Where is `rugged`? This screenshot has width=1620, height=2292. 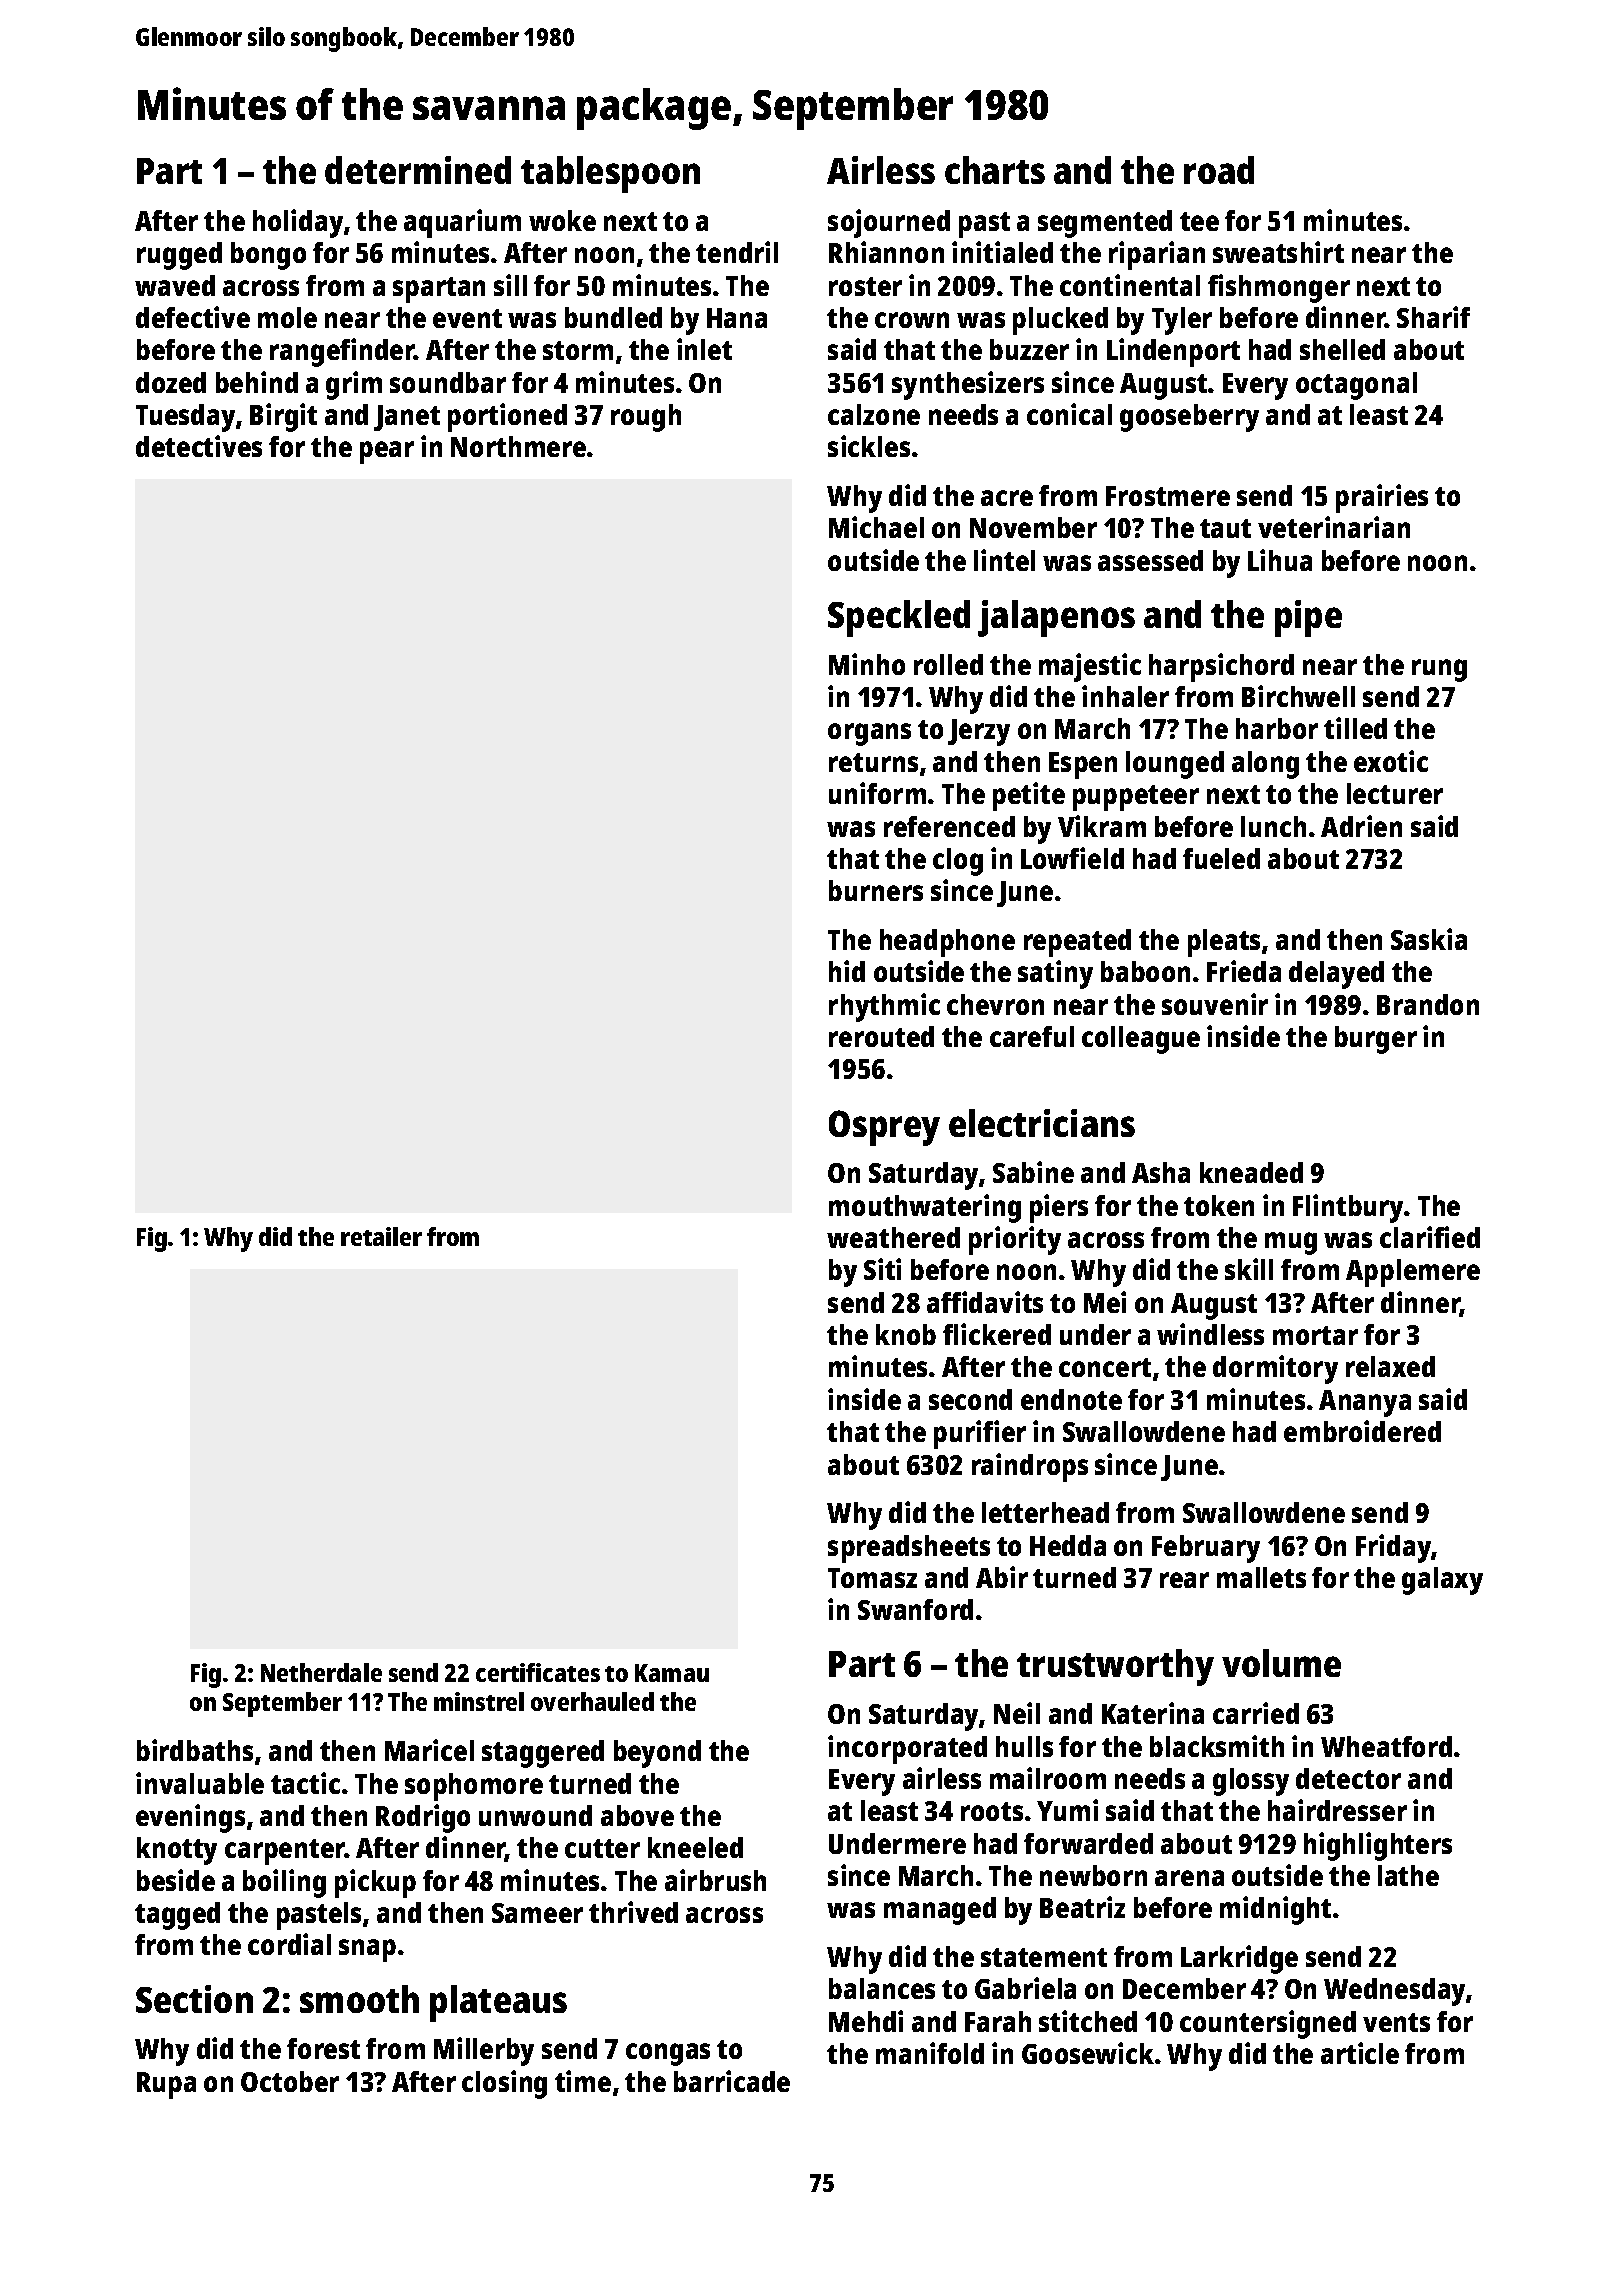 rugged is located at coordinates (179, 256).
